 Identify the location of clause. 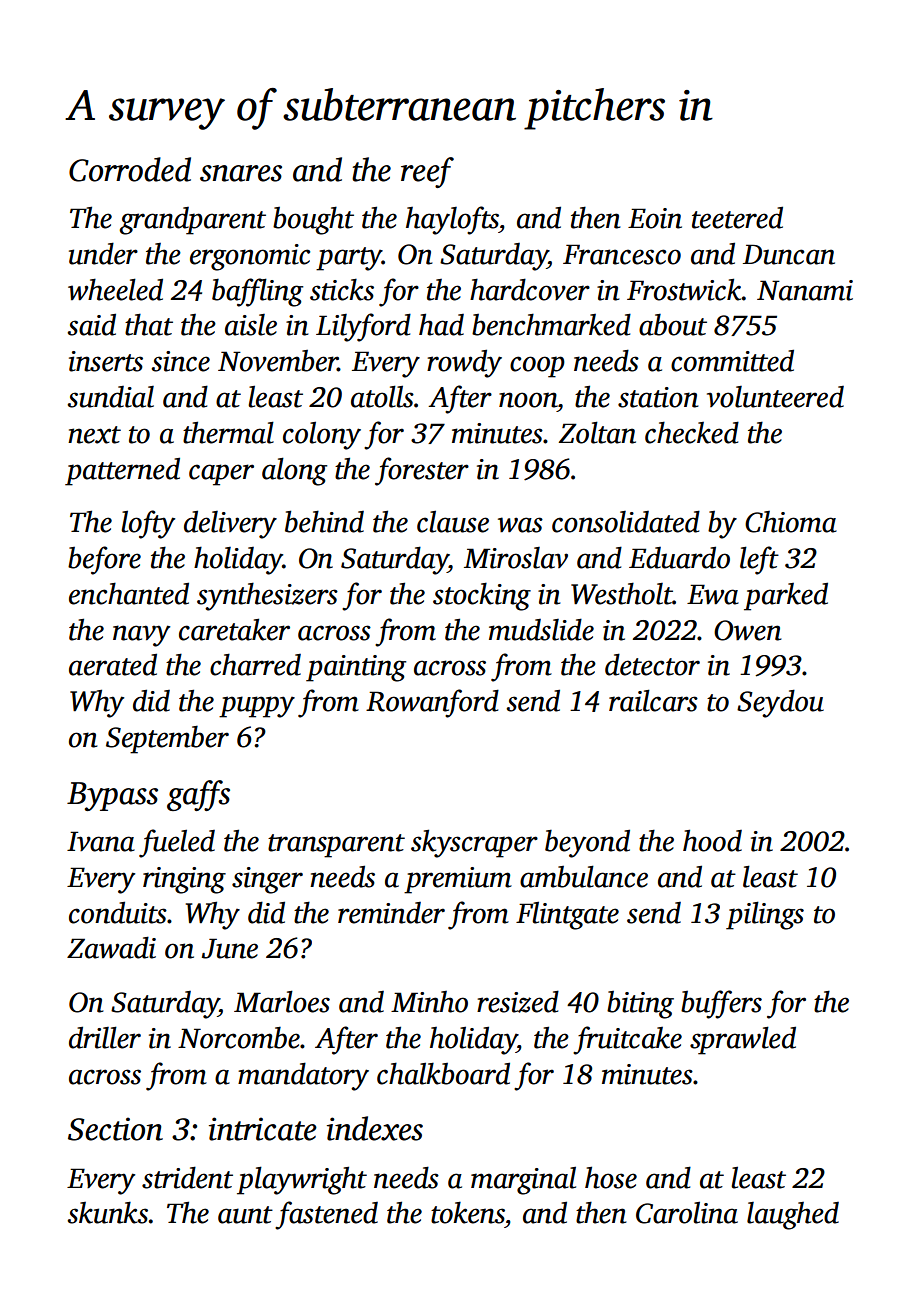
(453, 522).
